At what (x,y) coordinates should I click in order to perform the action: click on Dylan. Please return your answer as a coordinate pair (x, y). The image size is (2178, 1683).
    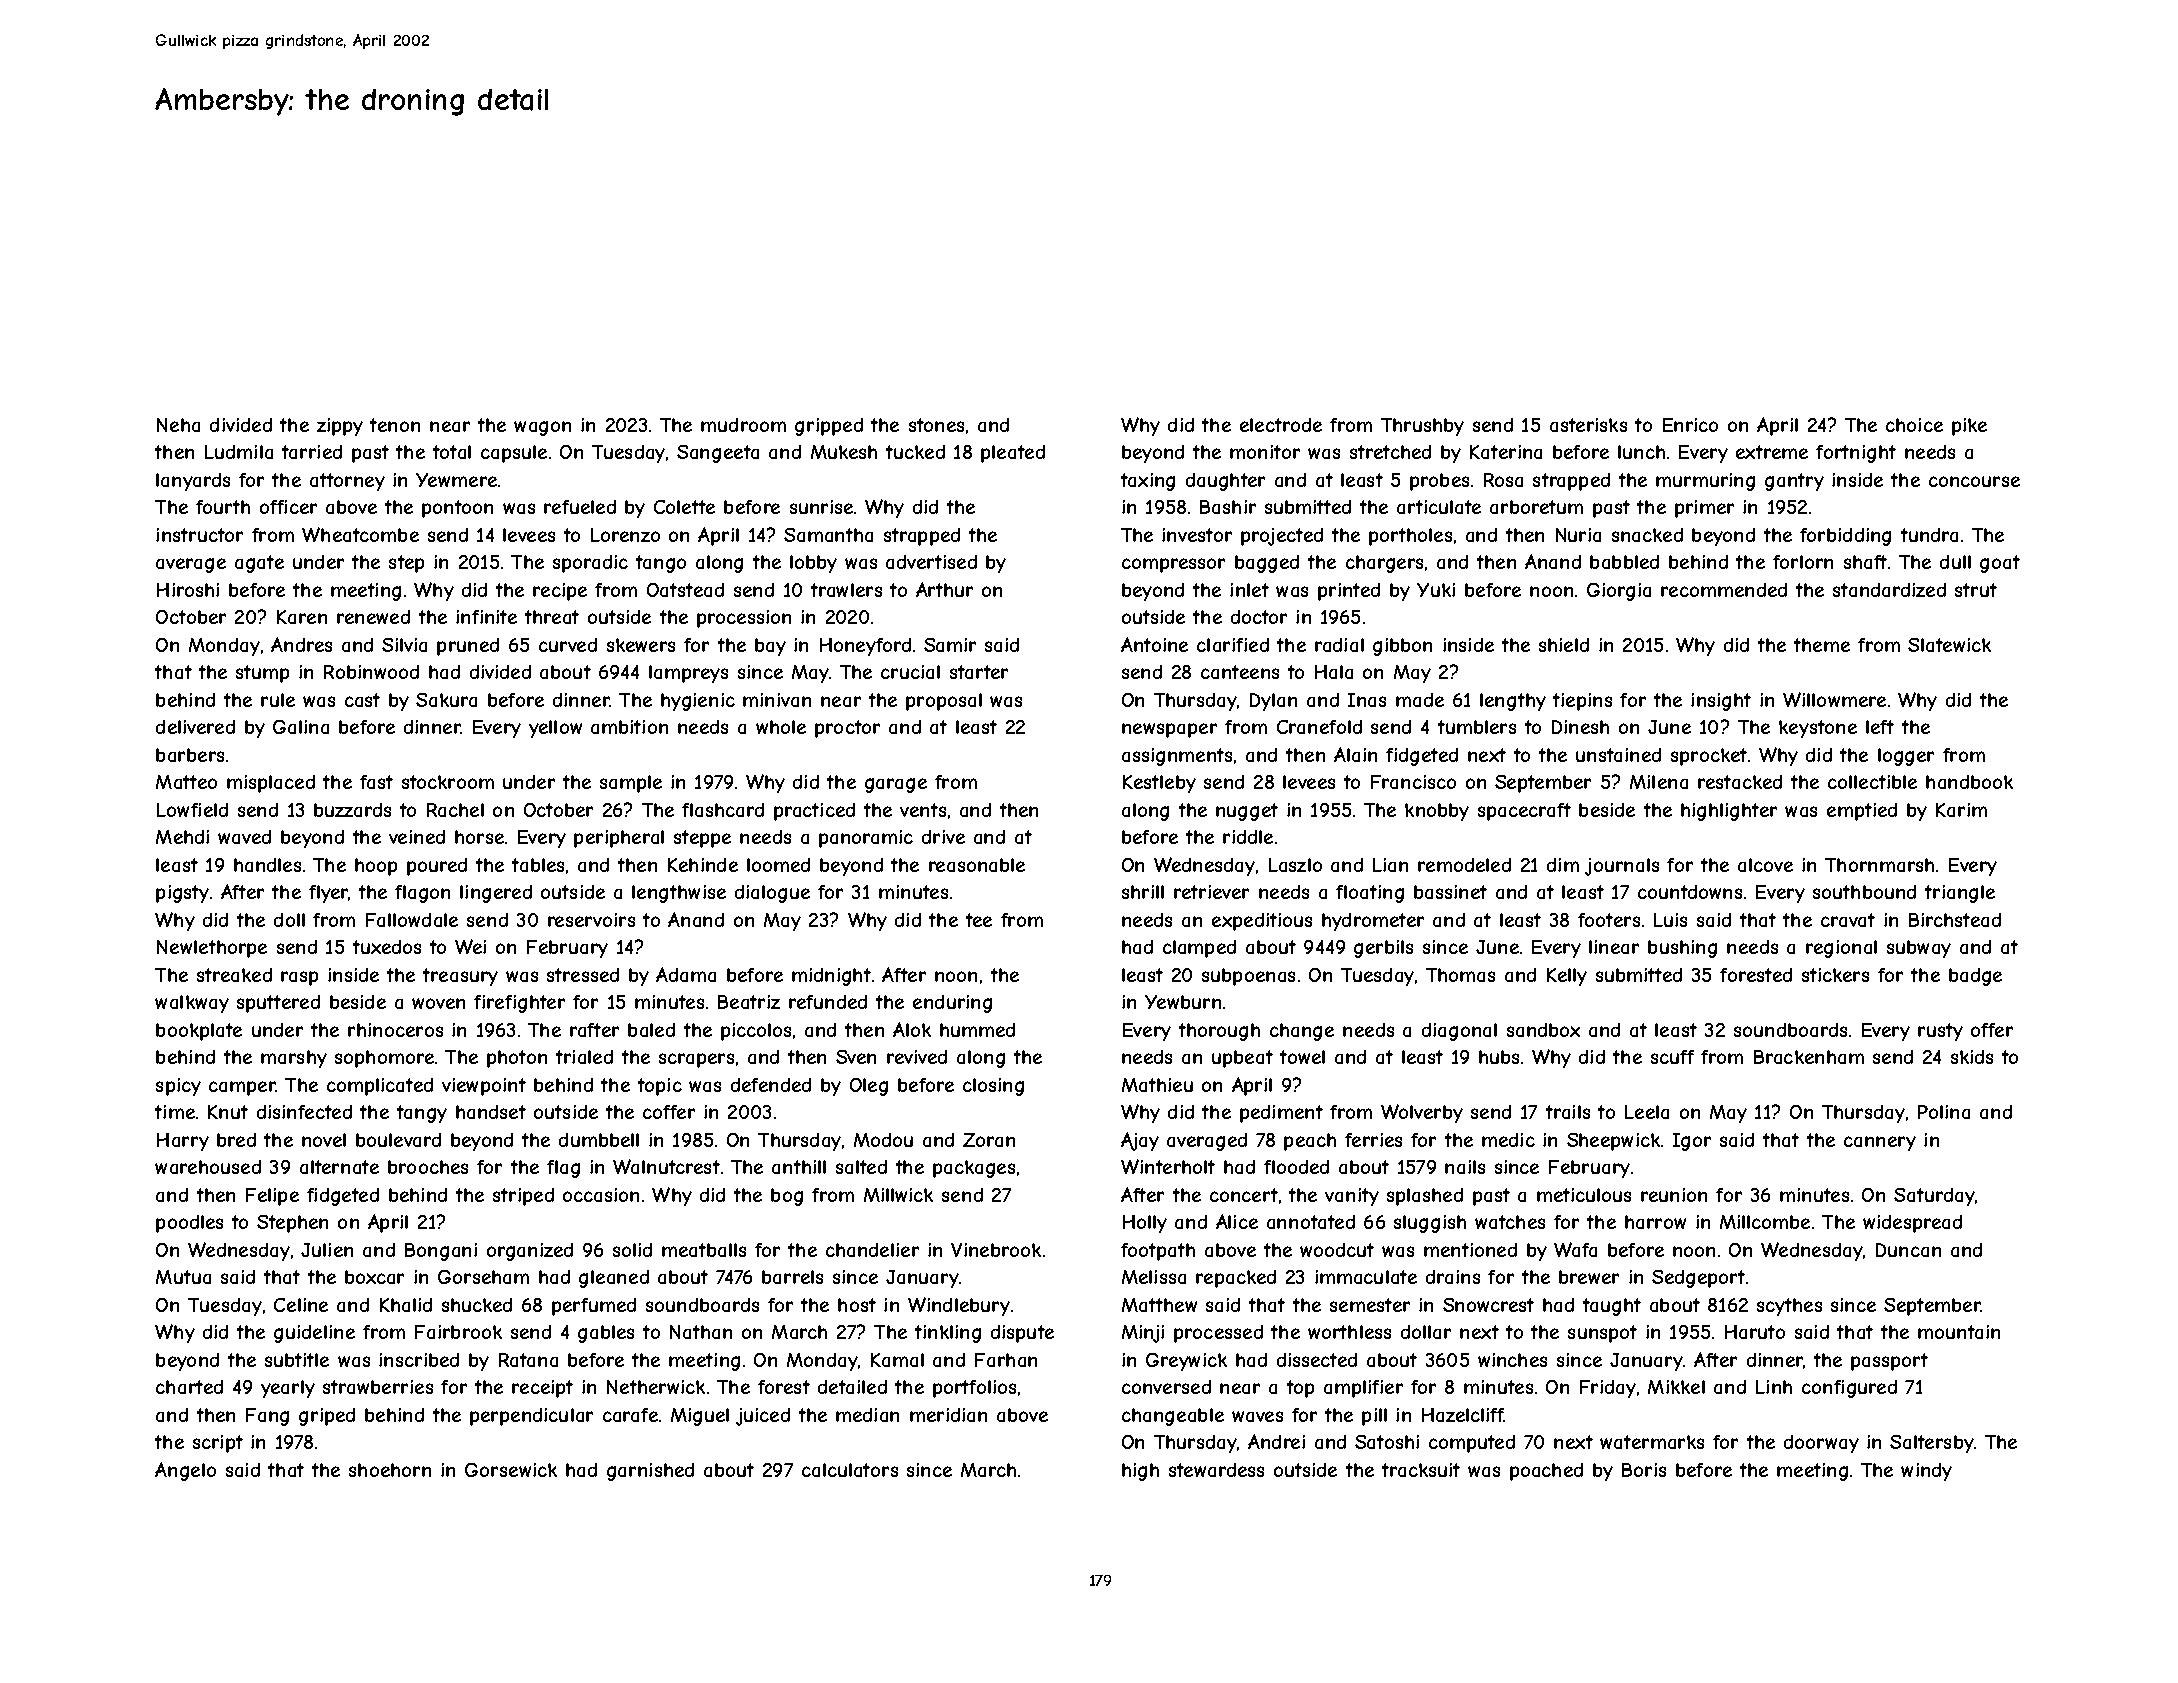
    Looking at the image, I should click on (1273, 702).
